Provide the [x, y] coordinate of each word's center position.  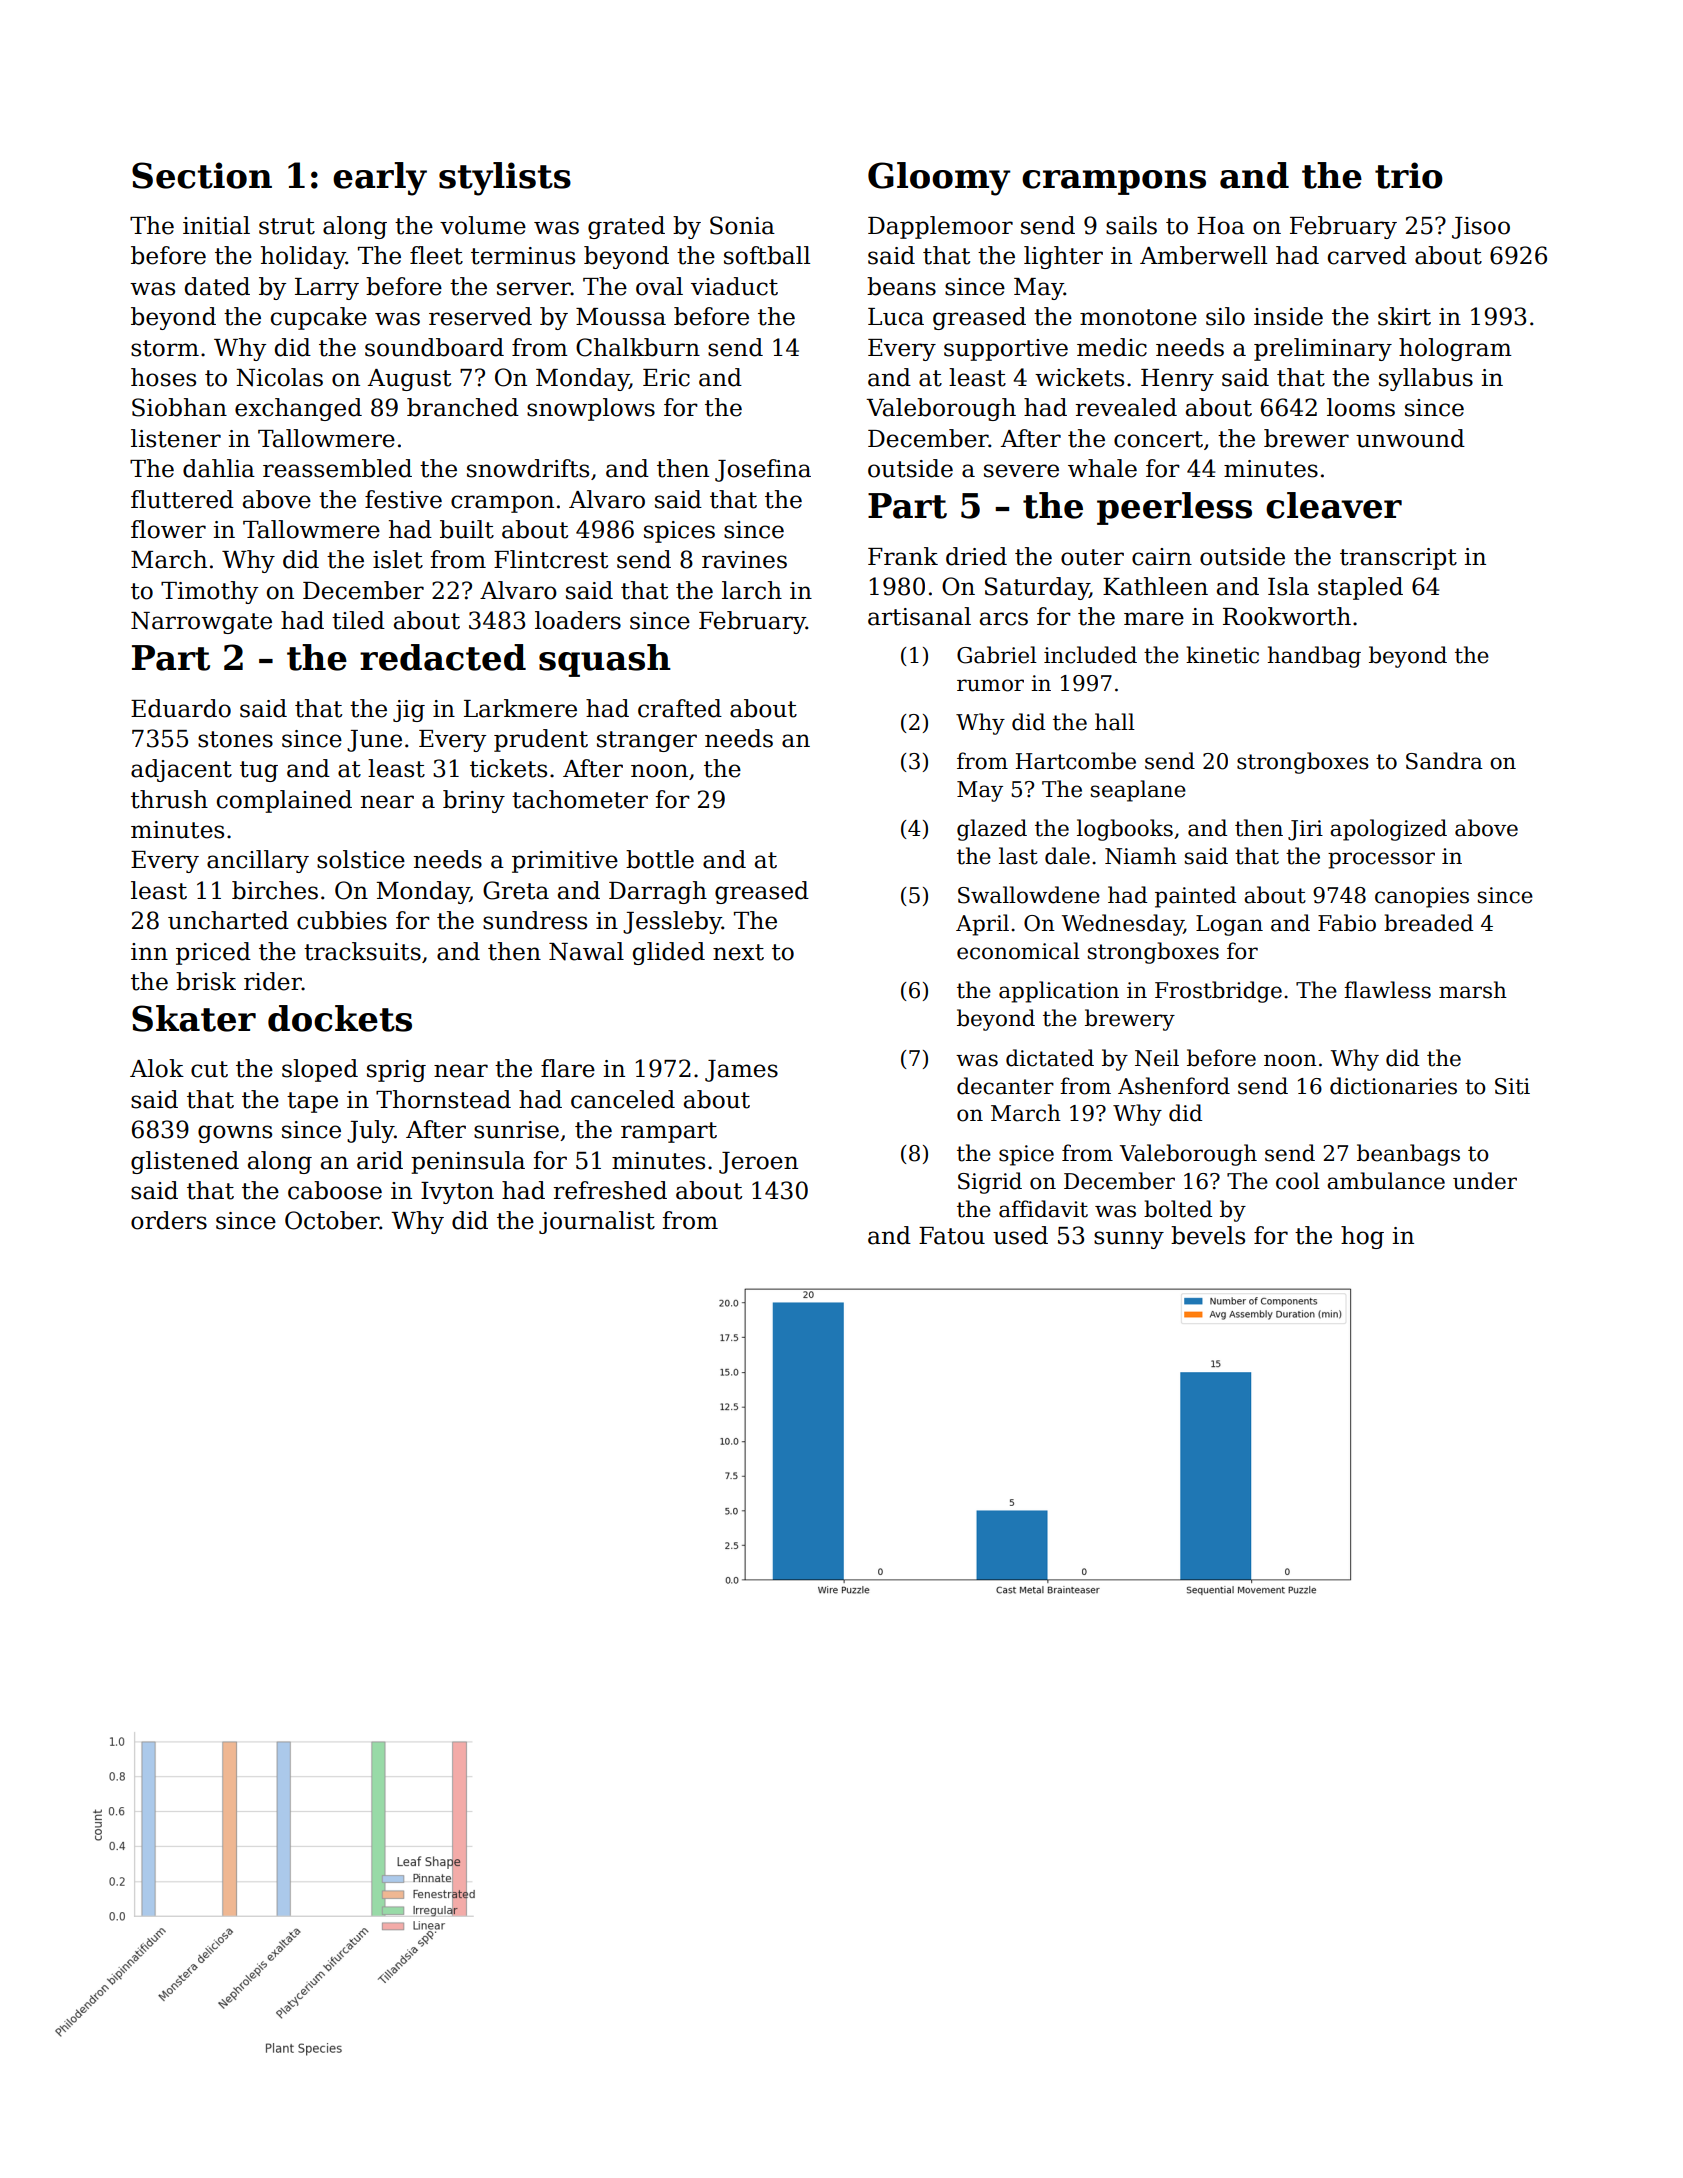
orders [169, 1220]
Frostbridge [1218, 992]
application [1059, 992]
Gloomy [939, 179]
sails [1131, 225]
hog [1362, 1237]
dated [217, 286]
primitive [565, 862]
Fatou [952, 1236]
